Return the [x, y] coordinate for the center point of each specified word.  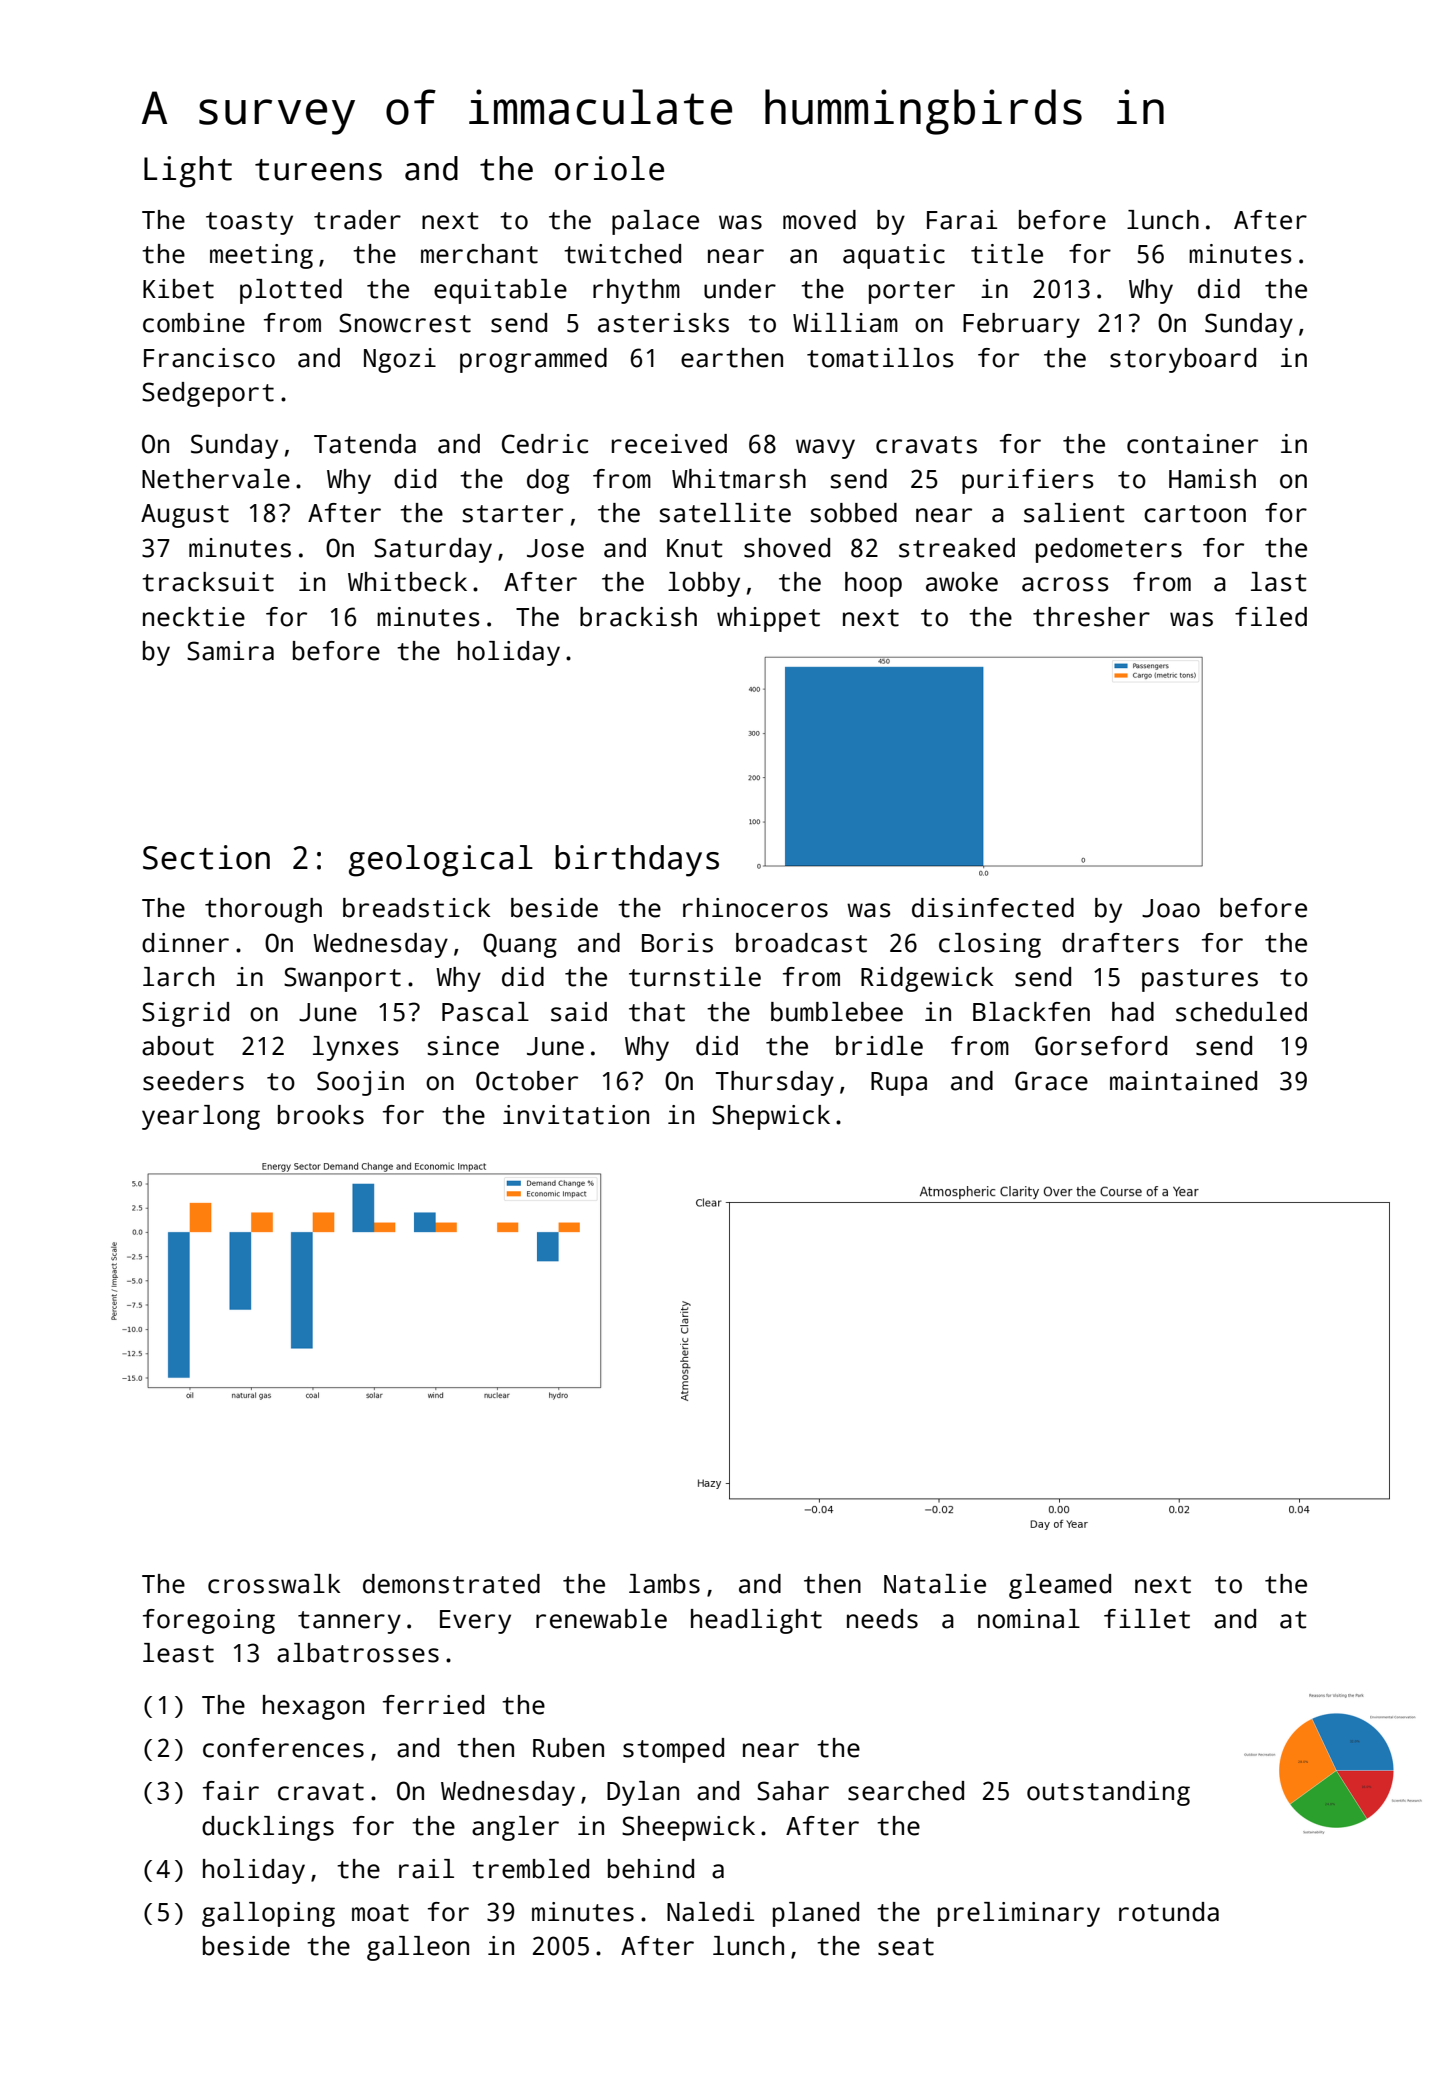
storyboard [1183, 360]
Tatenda [365, 444]
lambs [664, 1584]
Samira [230, 651]
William [845, 323]
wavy [825, 449]
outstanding [1108, 1793]
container [1192, 444]
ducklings [268, 1828]
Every [475, 1622]
